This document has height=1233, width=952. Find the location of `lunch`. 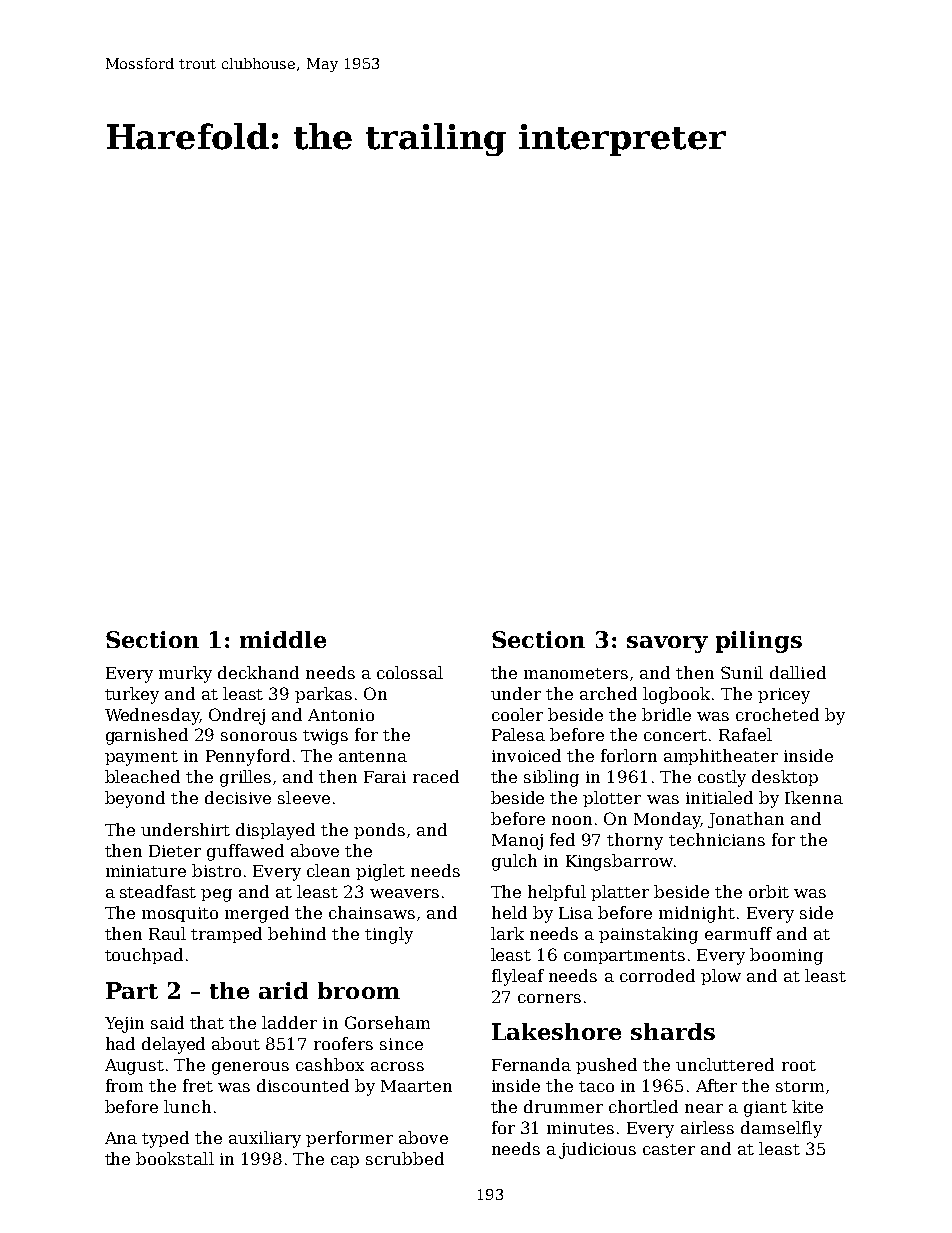

lunch is located at coordinates (187, 1106).
